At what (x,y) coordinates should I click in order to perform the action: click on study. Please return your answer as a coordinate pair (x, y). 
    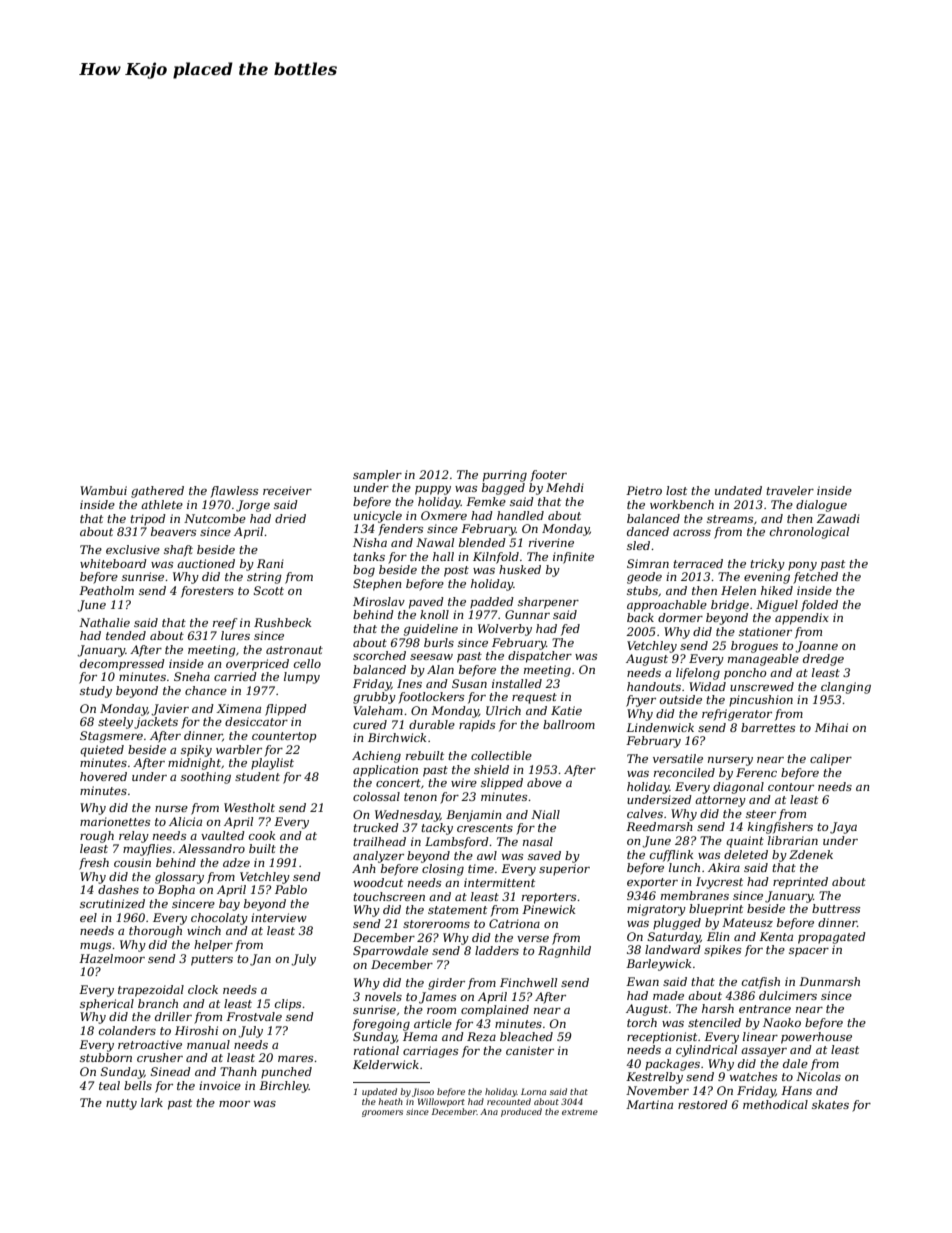
    Looking at the image, I should click on (96, 692).
